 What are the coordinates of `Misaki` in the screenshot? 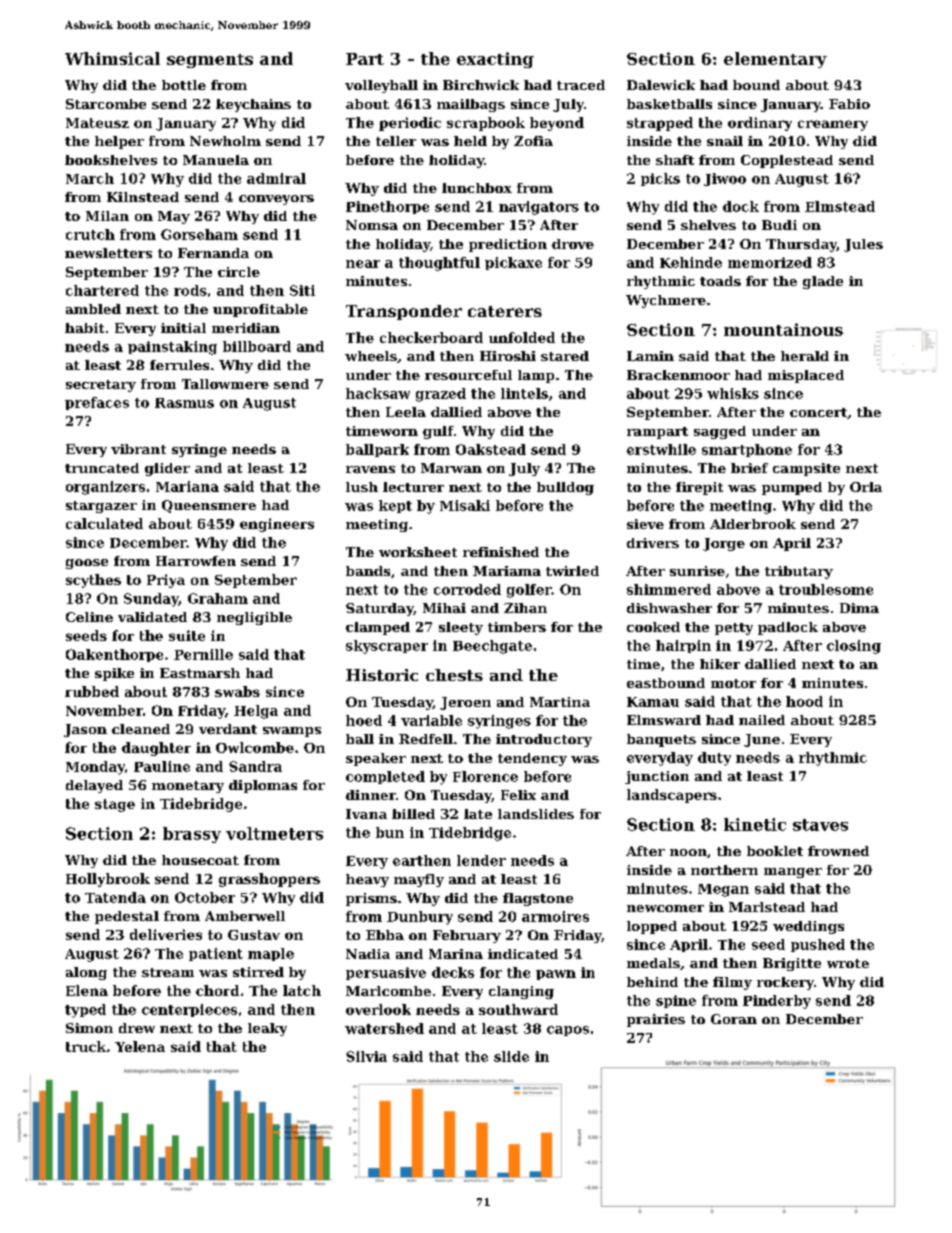 It's located at (465, 505).
